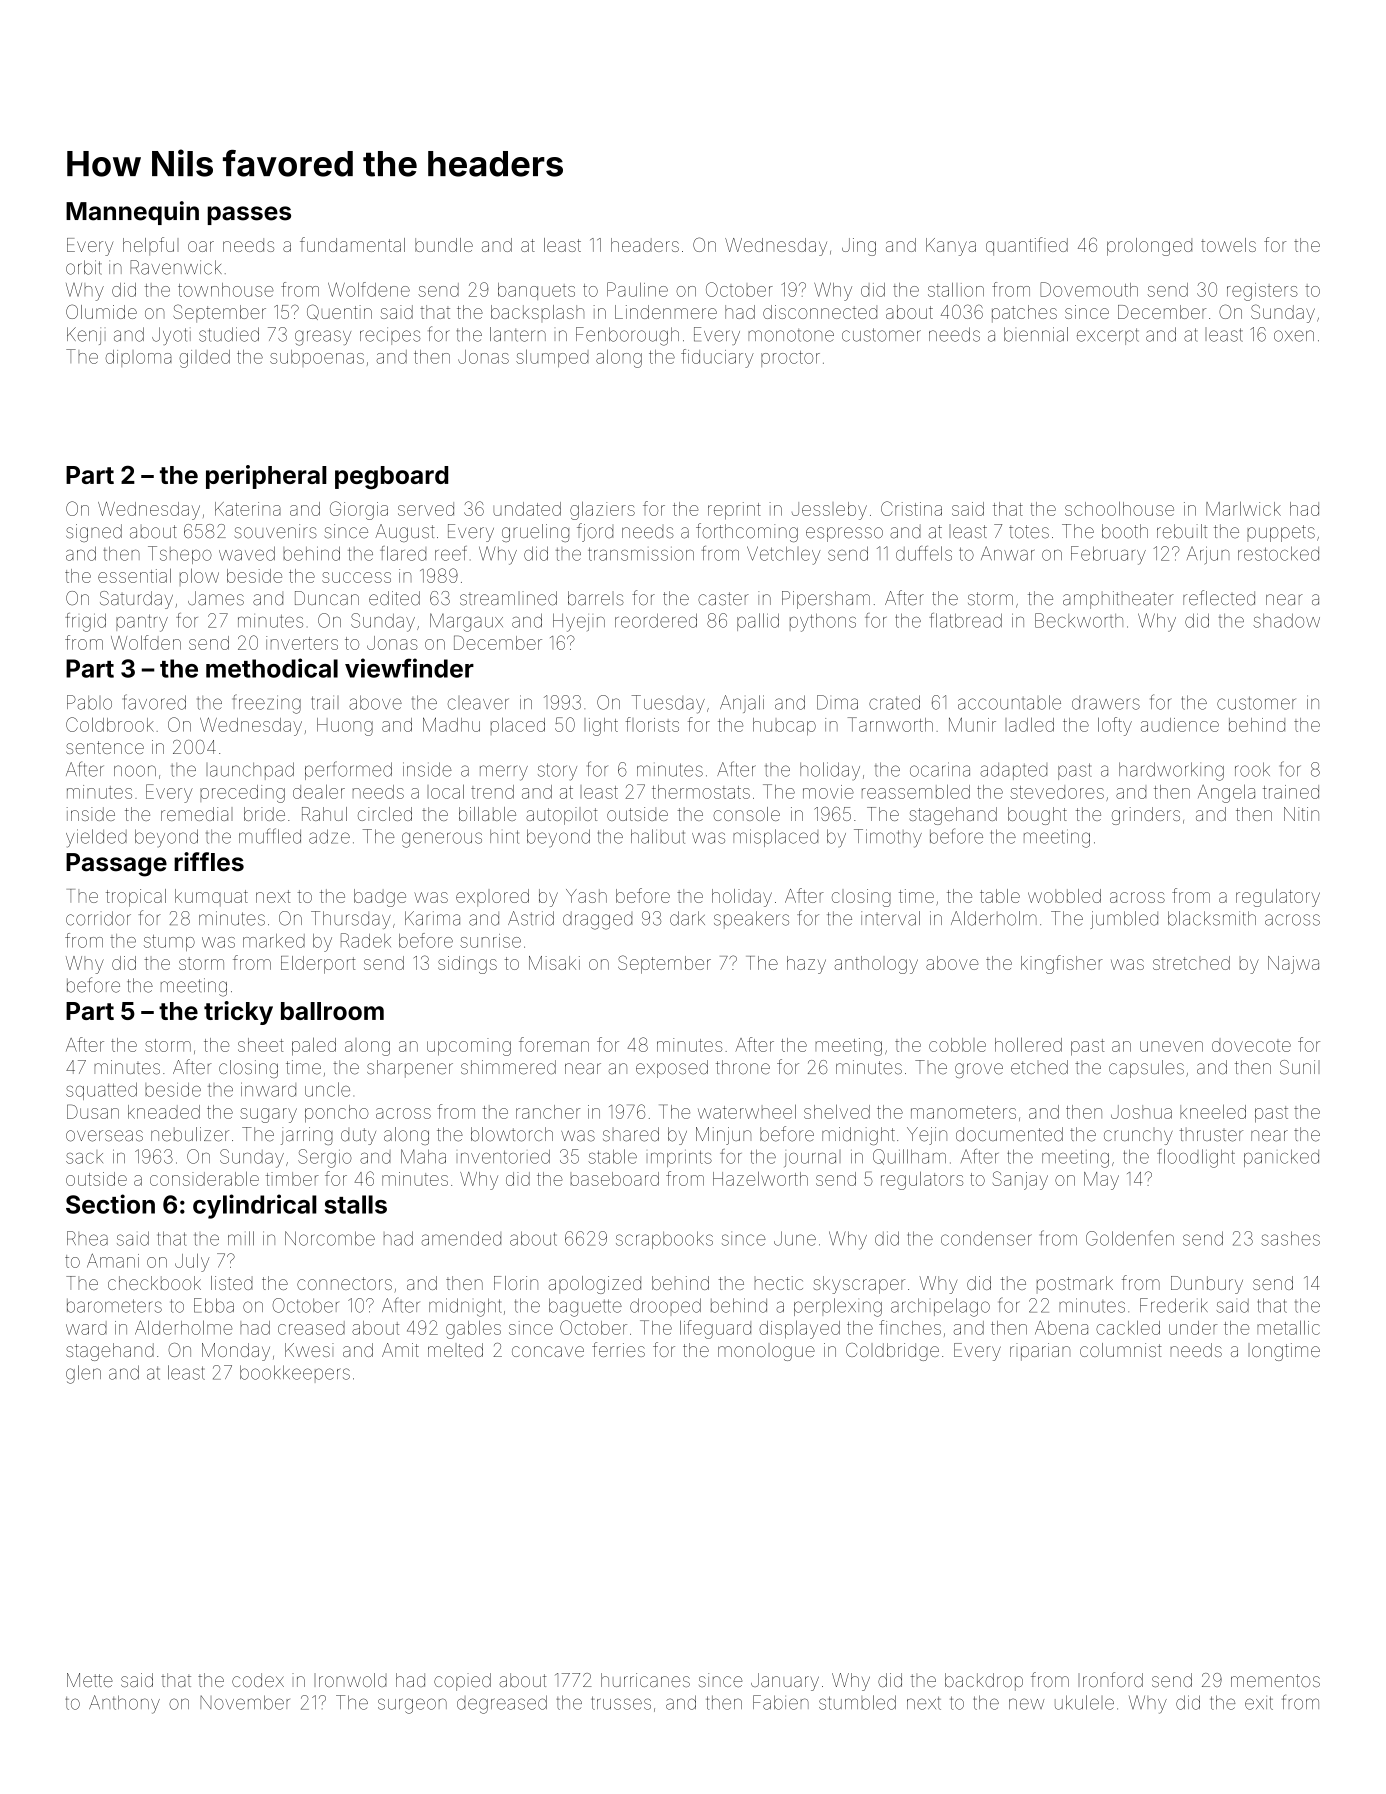  I want to click on Jing, so click(859, 247).
